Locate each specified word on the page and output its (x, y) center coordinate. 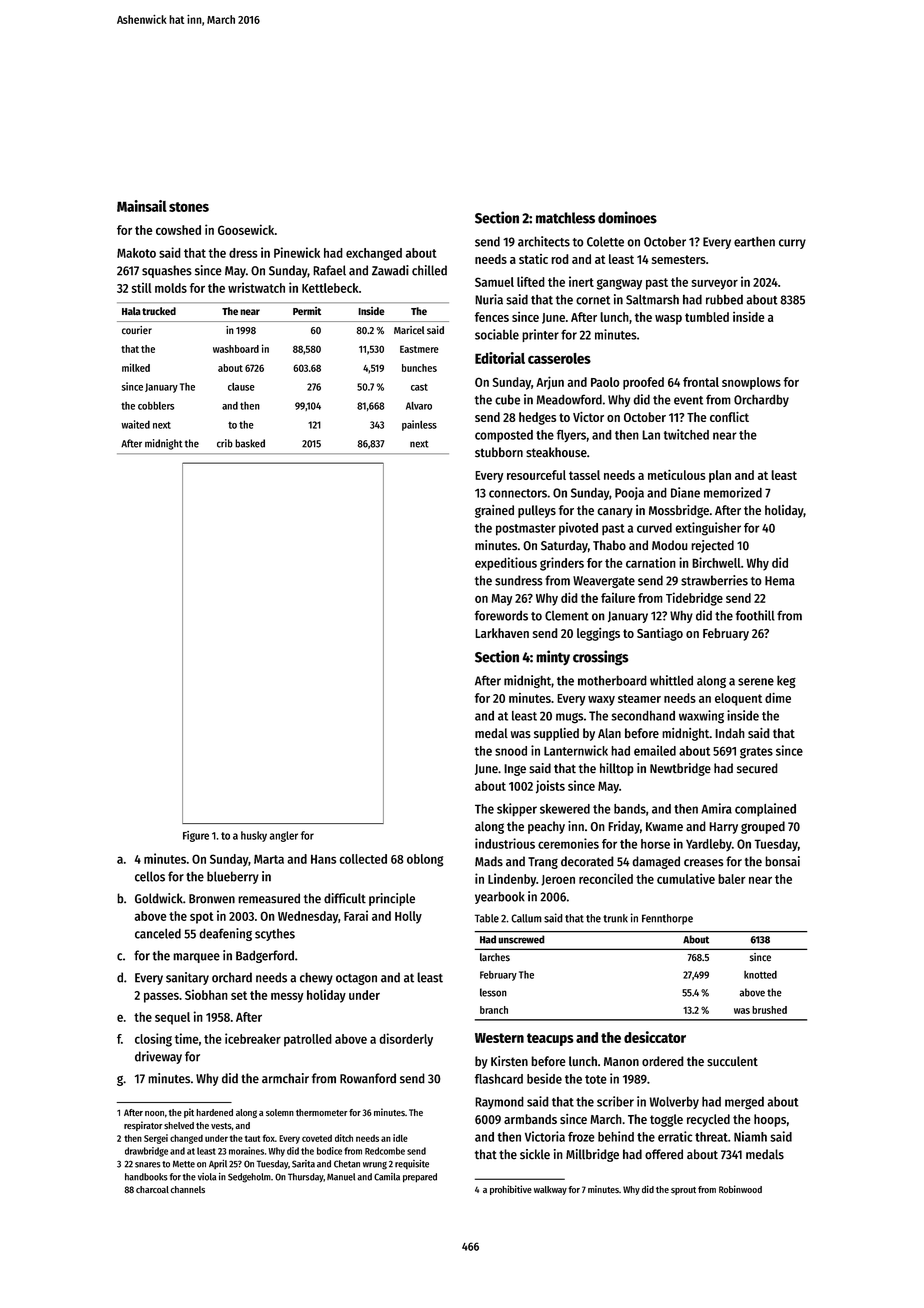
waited (135, 424)
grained (494, 511)
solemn (280, 1112)
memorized (733, 492)
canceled (158, 933)
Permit (307, 311)
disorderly (406, 1040)
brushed (769, 1010)
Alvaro (419, 406)
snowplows (751, 383)
